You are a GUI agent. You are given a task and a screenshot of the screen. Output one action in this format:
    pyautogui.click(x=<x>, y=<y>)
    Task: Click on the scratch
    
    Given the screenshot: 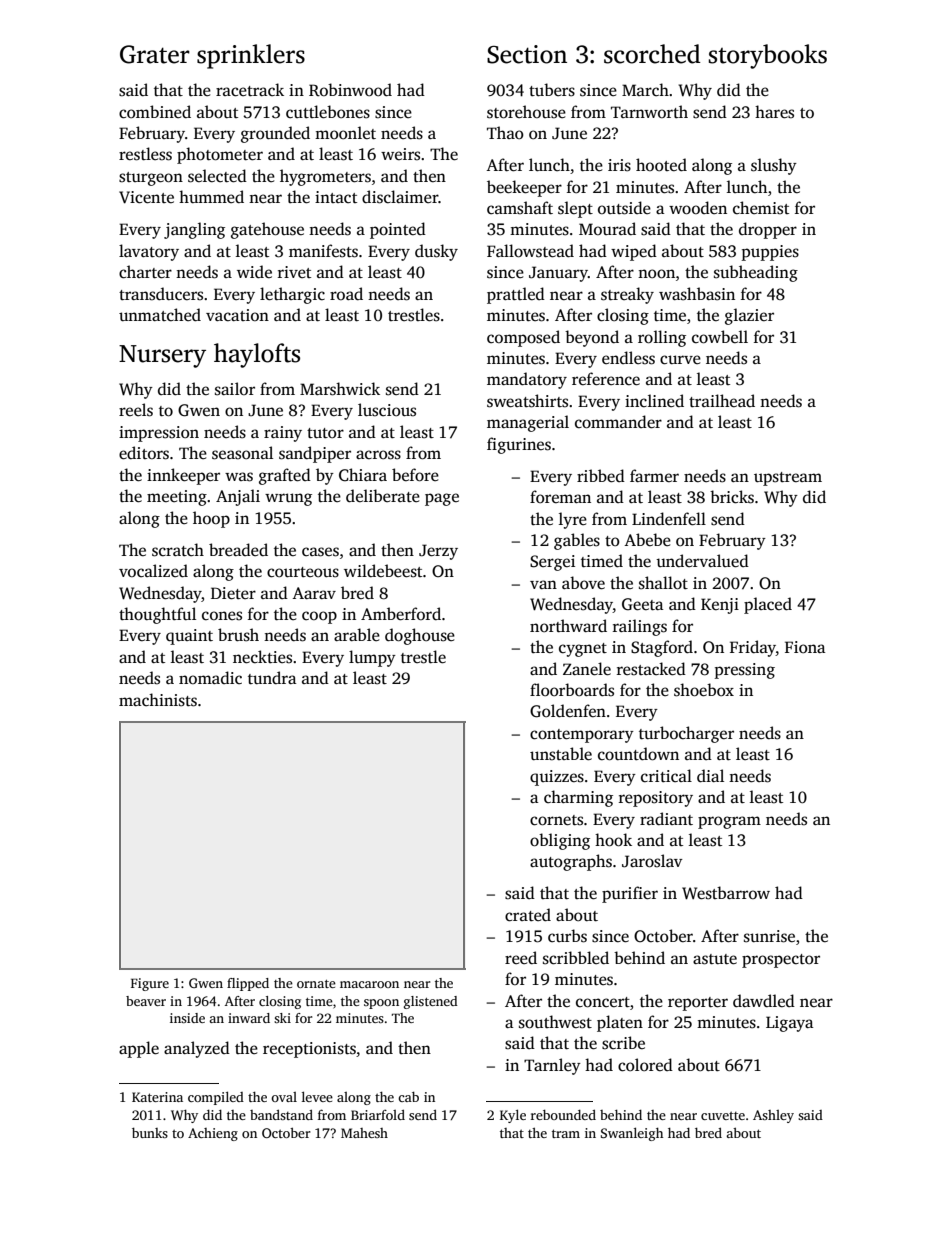 What is the action you would take?
    pyautogui.click(x=178, y=550)
